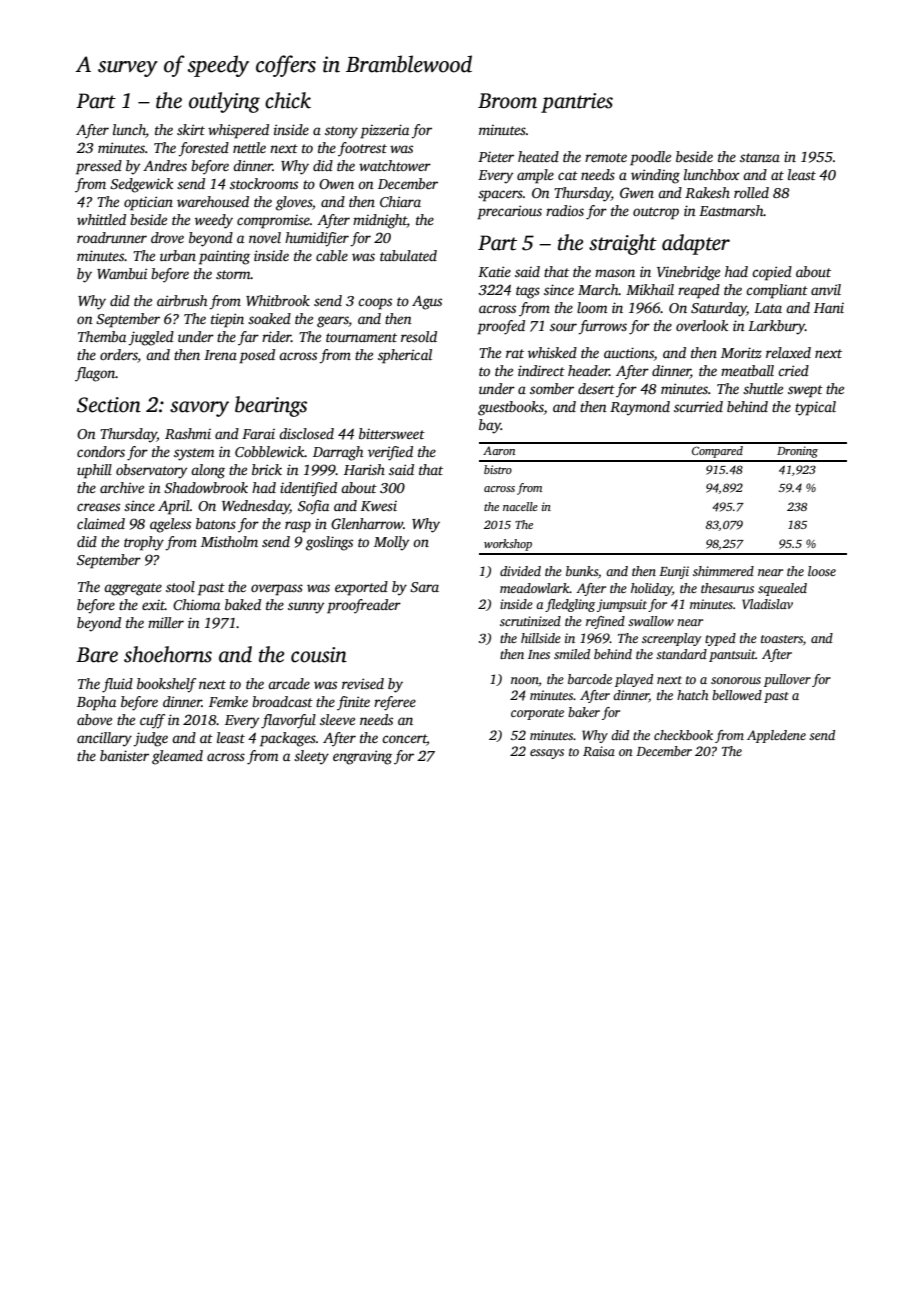 The image size is (924, 1308). I want to click on Themba, so click(102, 336).
